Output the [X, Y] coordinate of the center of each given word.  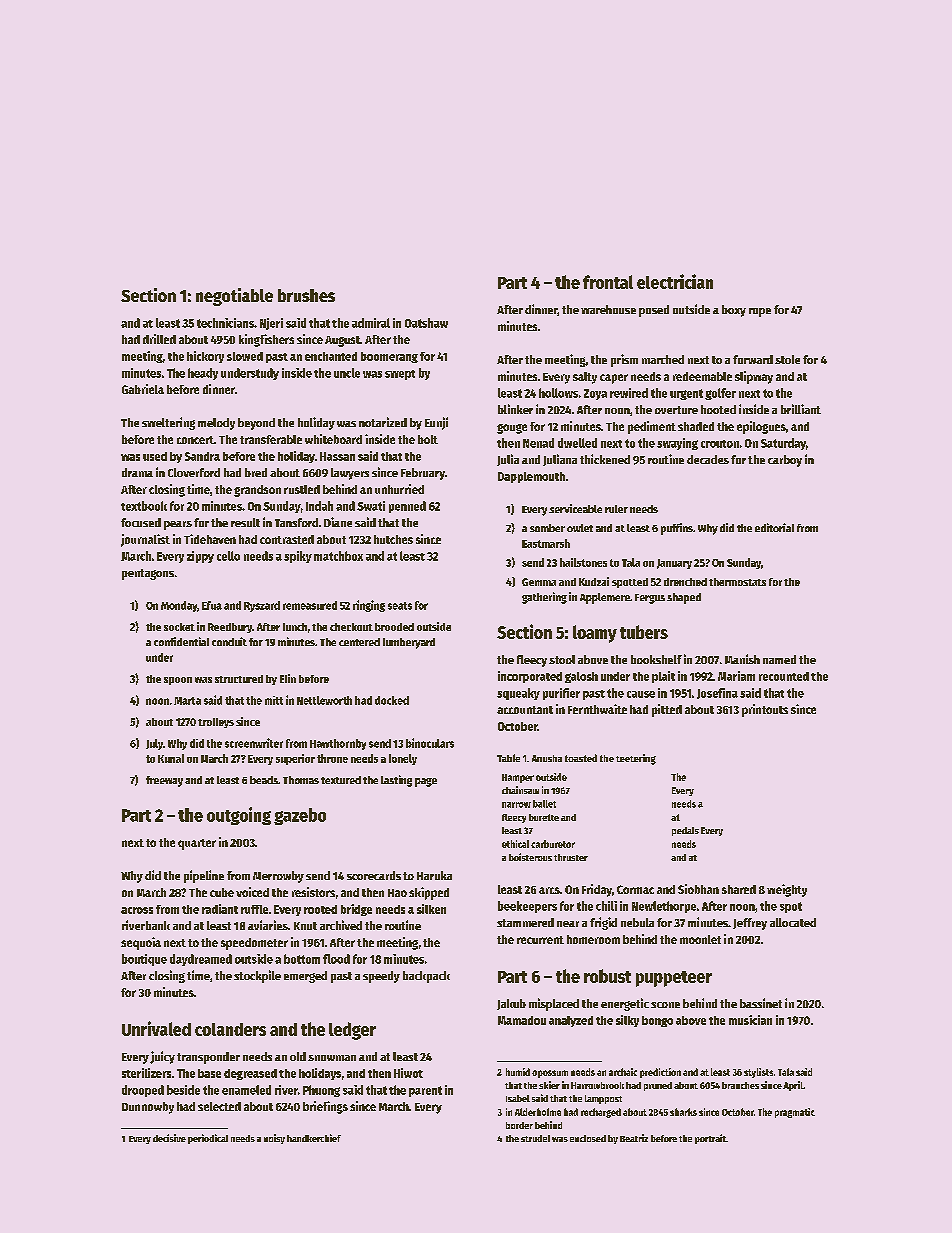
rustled [302, 489]
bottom [302, 959]
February [423, 474]
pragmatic [795, 1113]
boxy [734, 311]
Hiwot [408, 1073]
